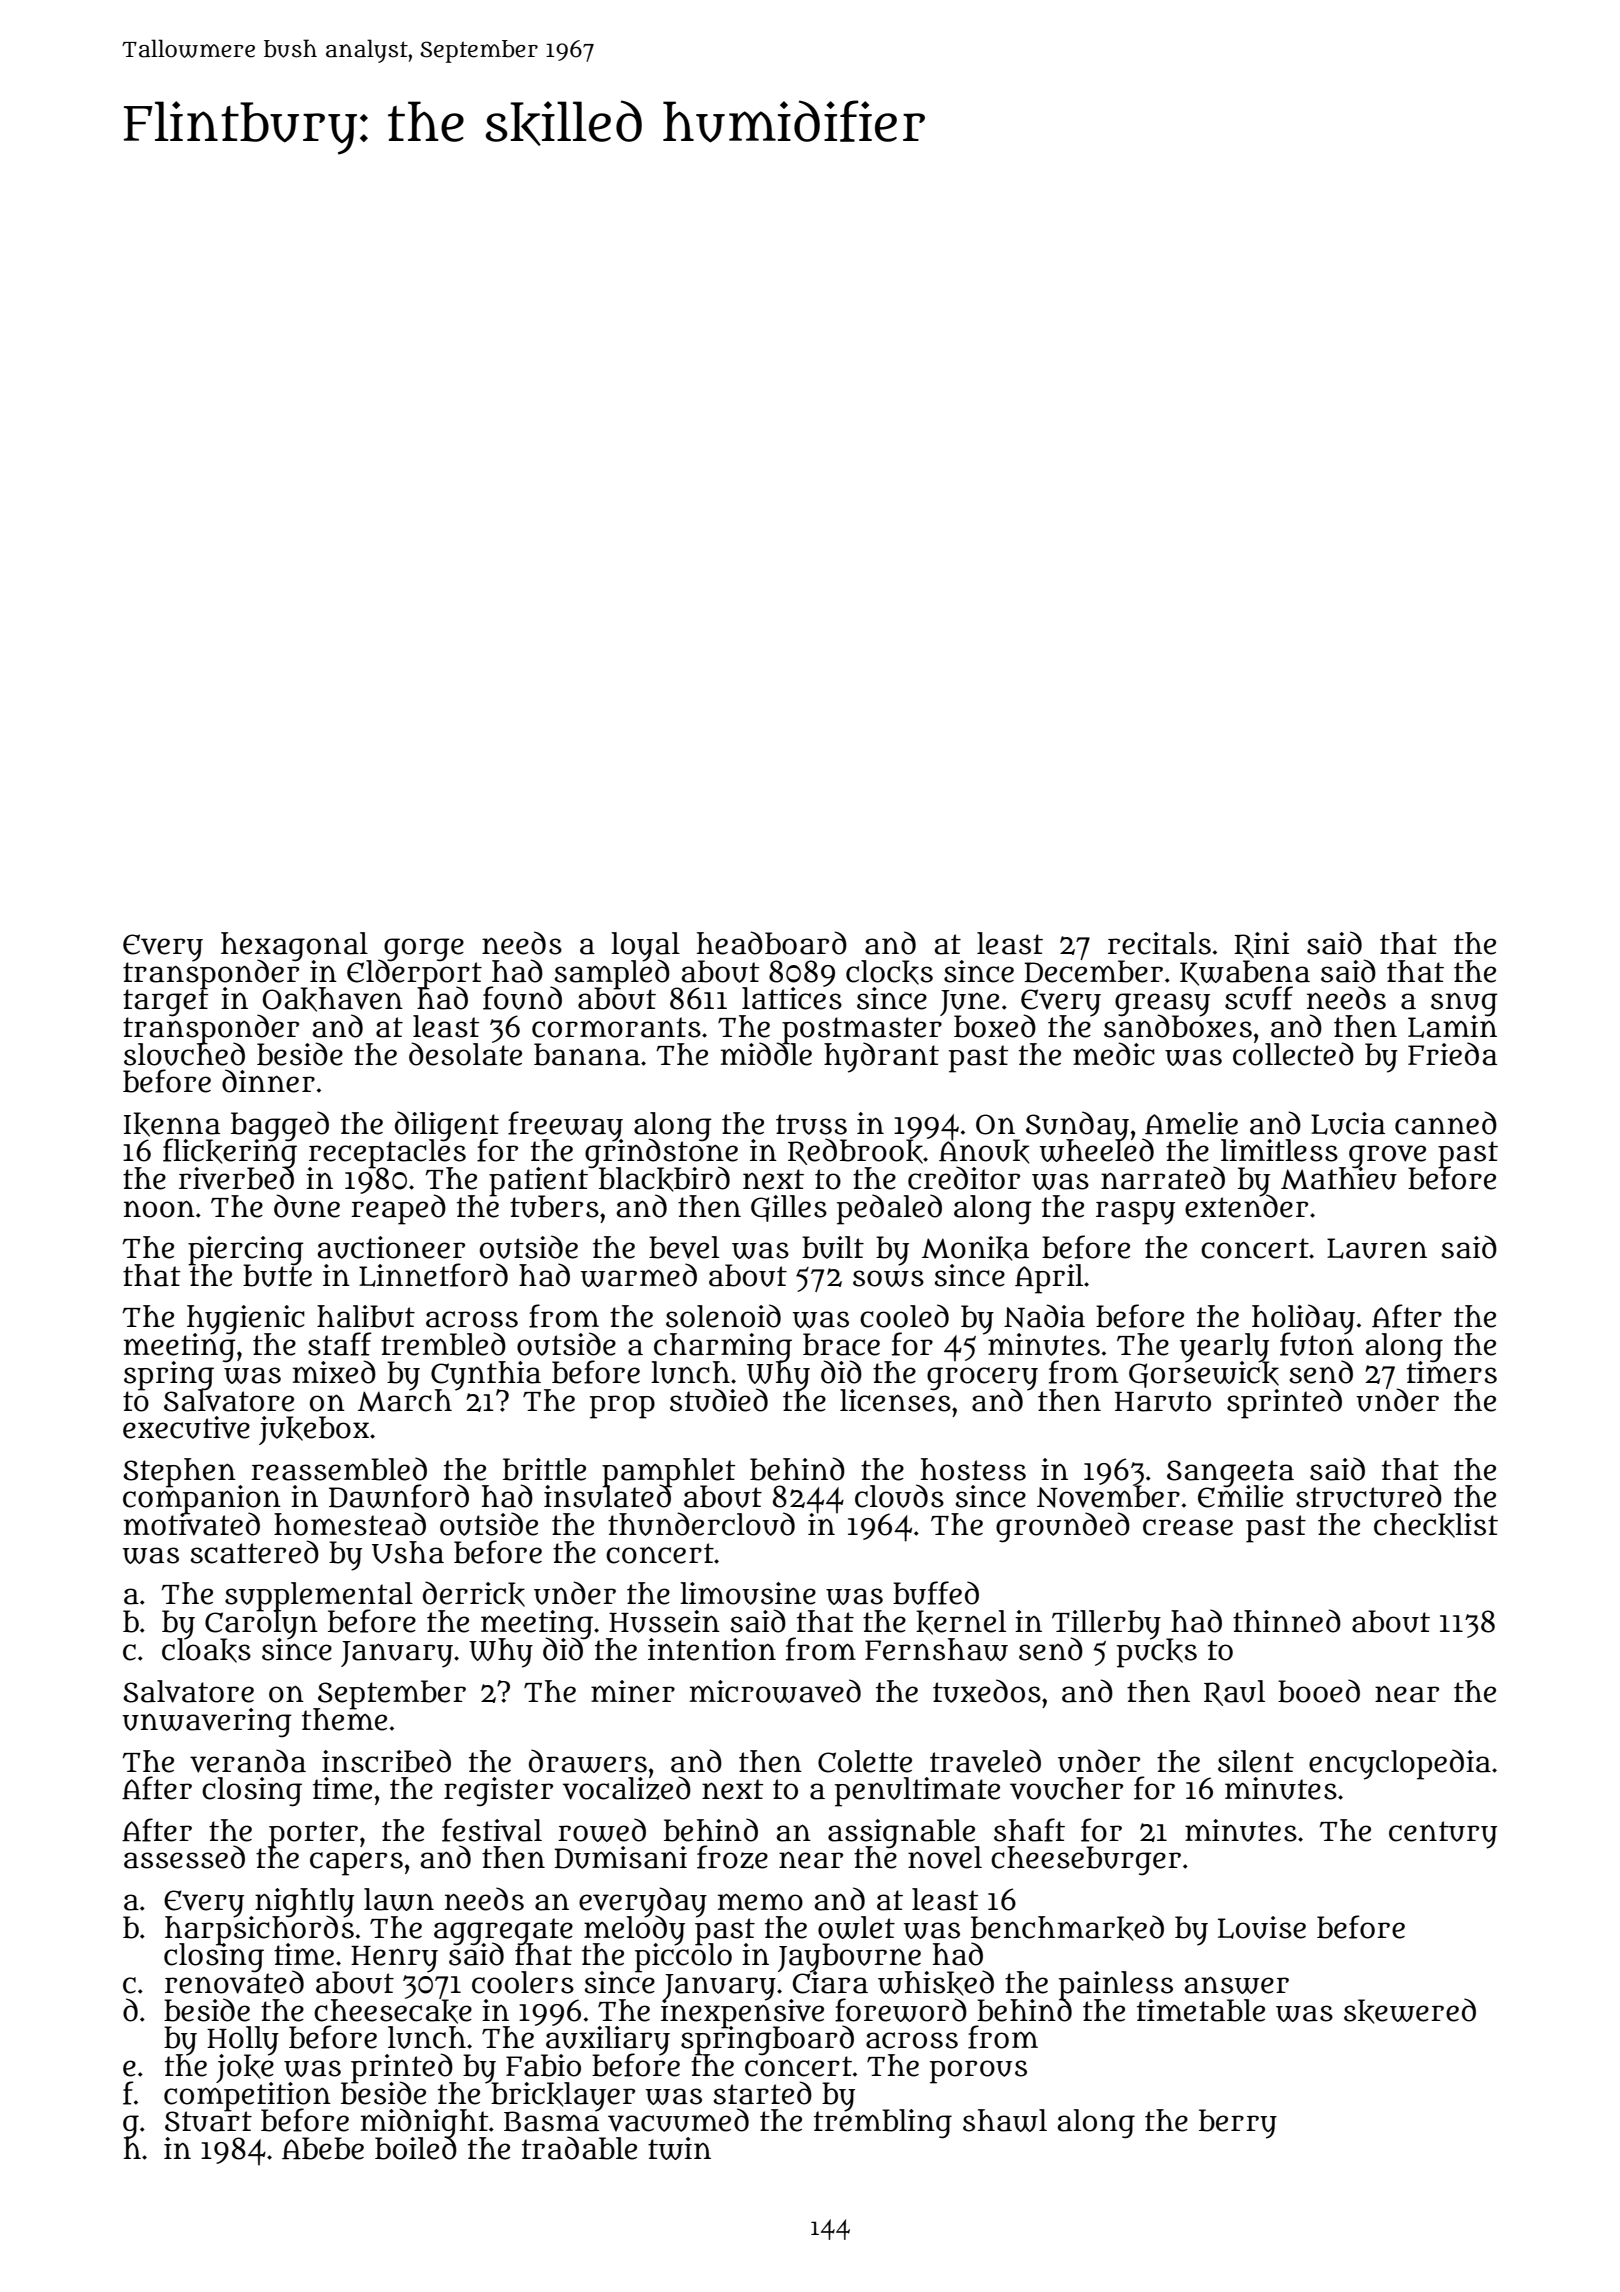 The image size is (1620, 2292). I want to click on hostess, so click(973, 1469).
